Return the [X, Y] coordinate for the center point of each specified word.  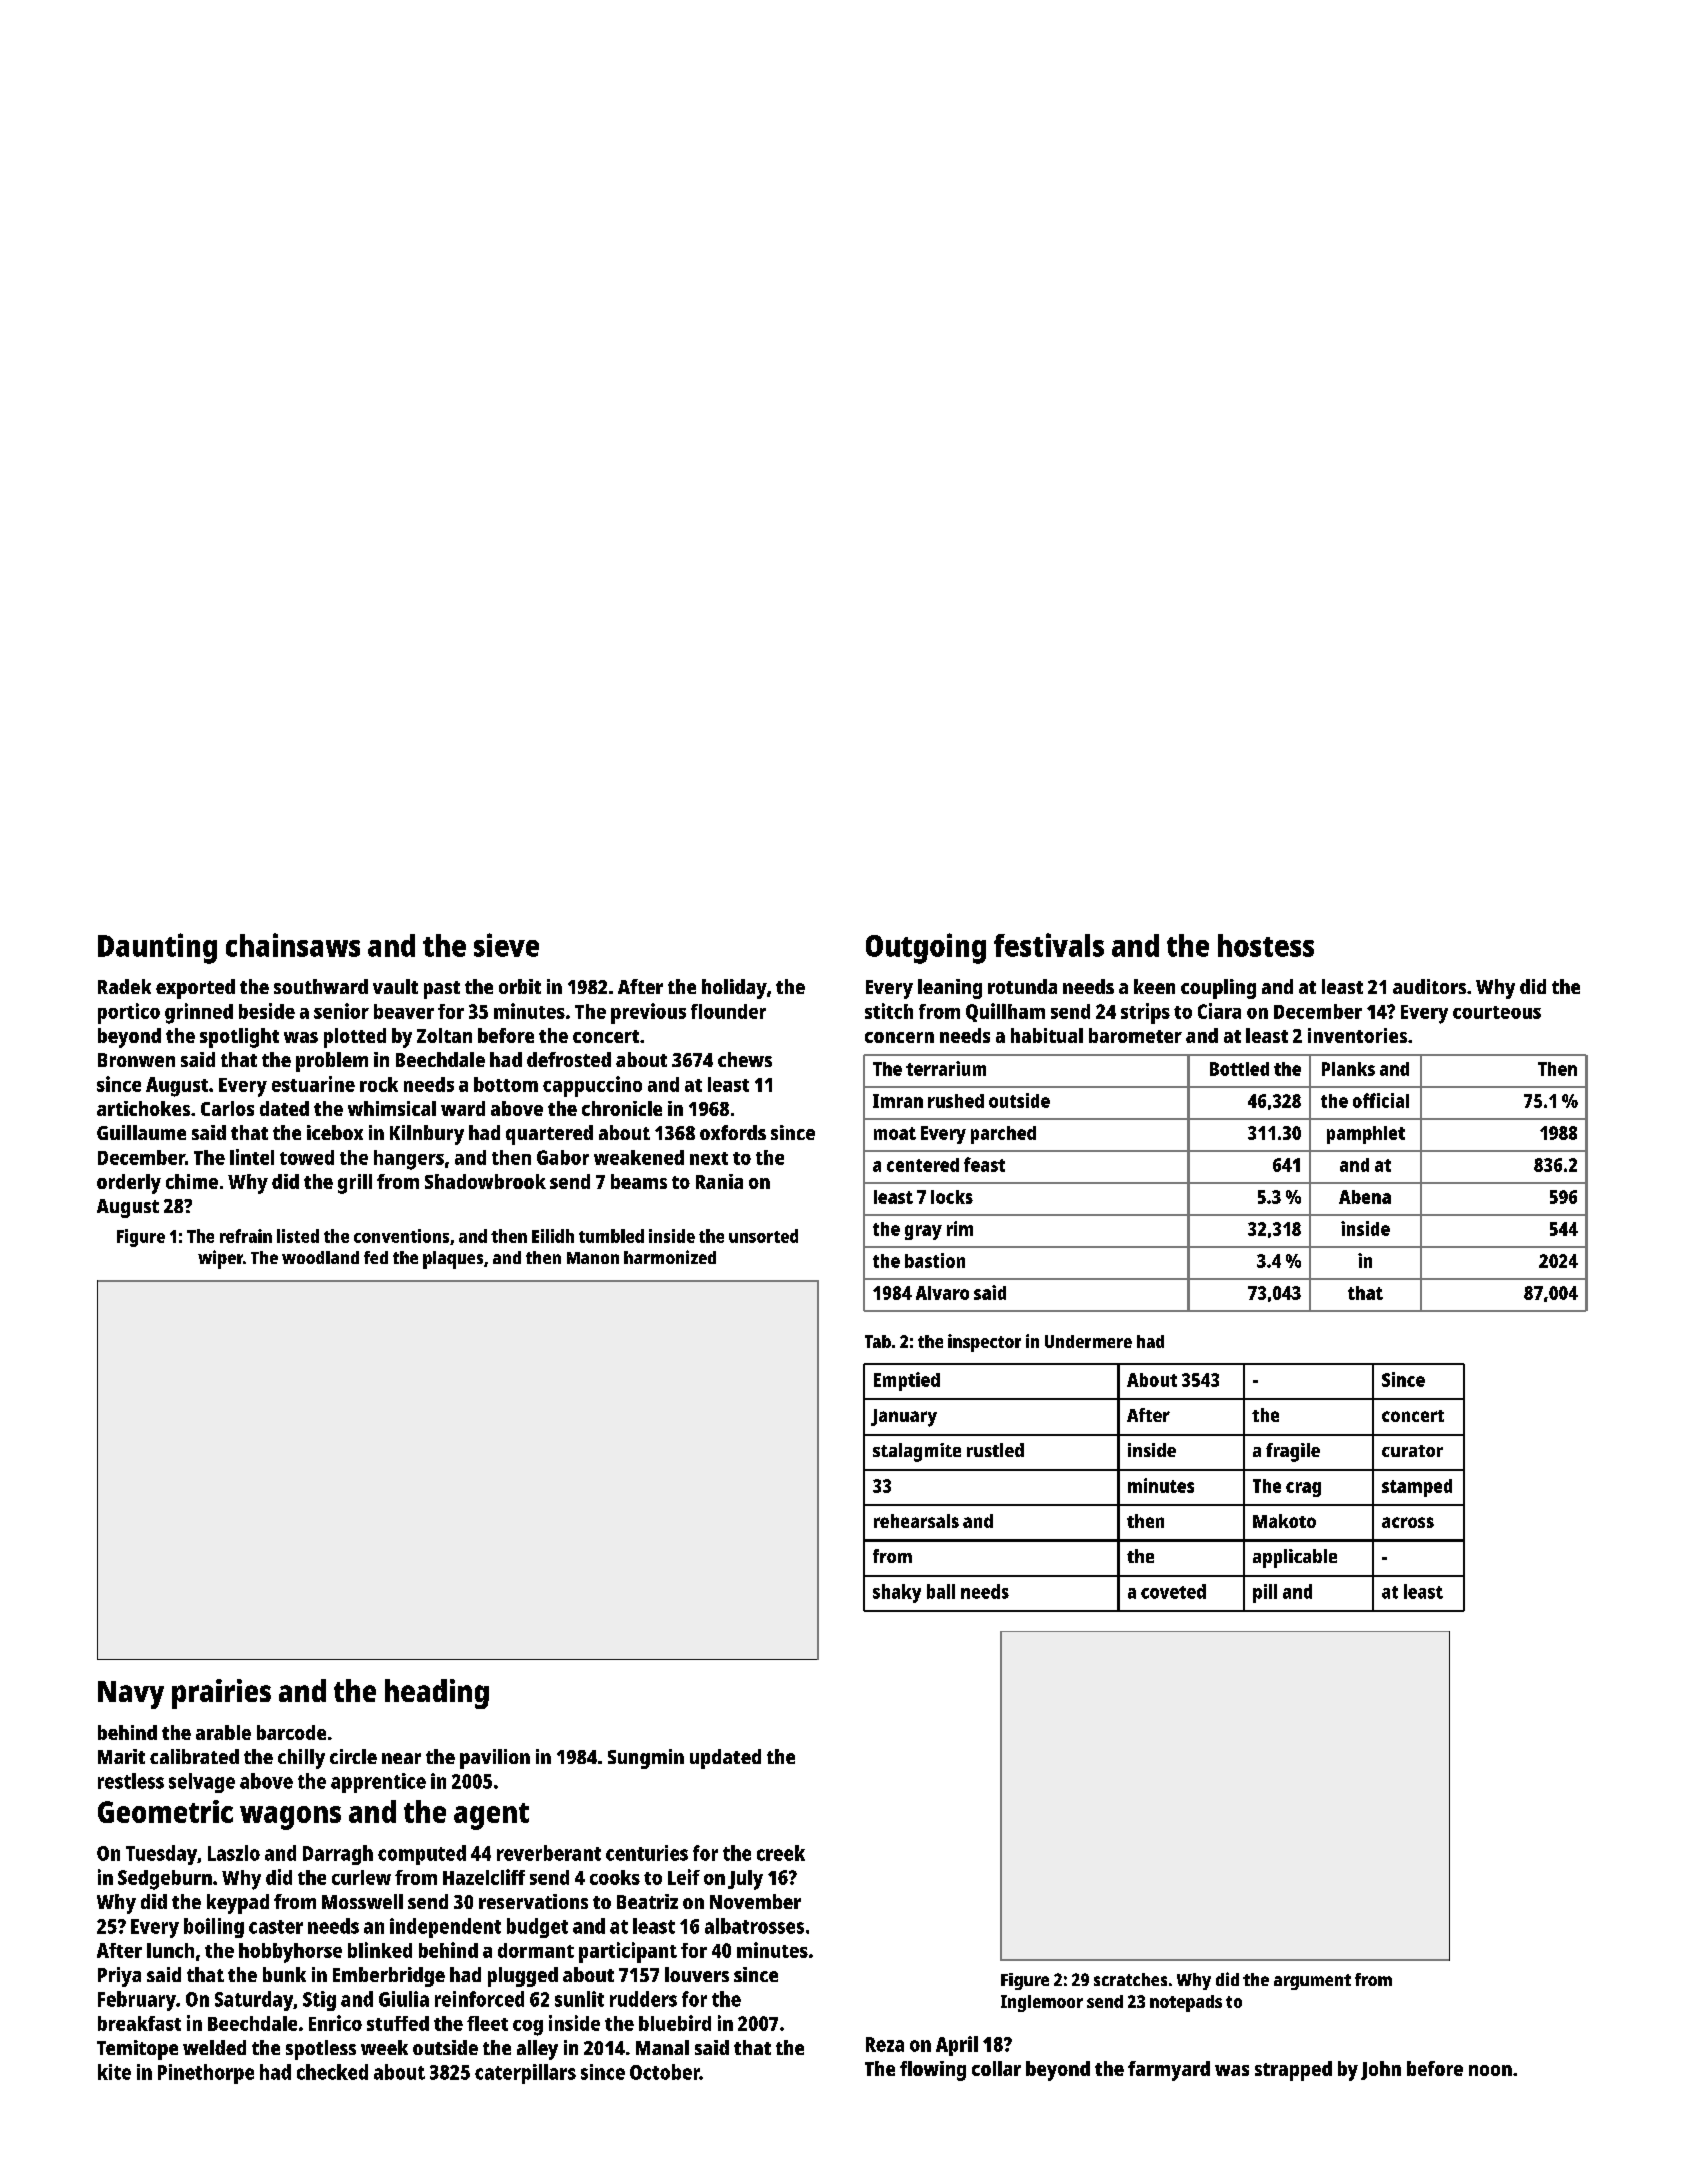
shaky [897, 1593]
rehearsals [916, 1521]
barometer [1135, 1035]
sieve [506, 945]
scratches [1130, 1979]
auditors [1429, 986]
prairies [221, 1694]
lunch [170, 1950]
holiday [734, 989]
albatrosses [754, 1926]
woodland [320, 1257]
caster [276, 1927]
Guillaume [141, 1132]
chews [745, 1059]
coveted [1173, 1591]
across [1408, 1522]
